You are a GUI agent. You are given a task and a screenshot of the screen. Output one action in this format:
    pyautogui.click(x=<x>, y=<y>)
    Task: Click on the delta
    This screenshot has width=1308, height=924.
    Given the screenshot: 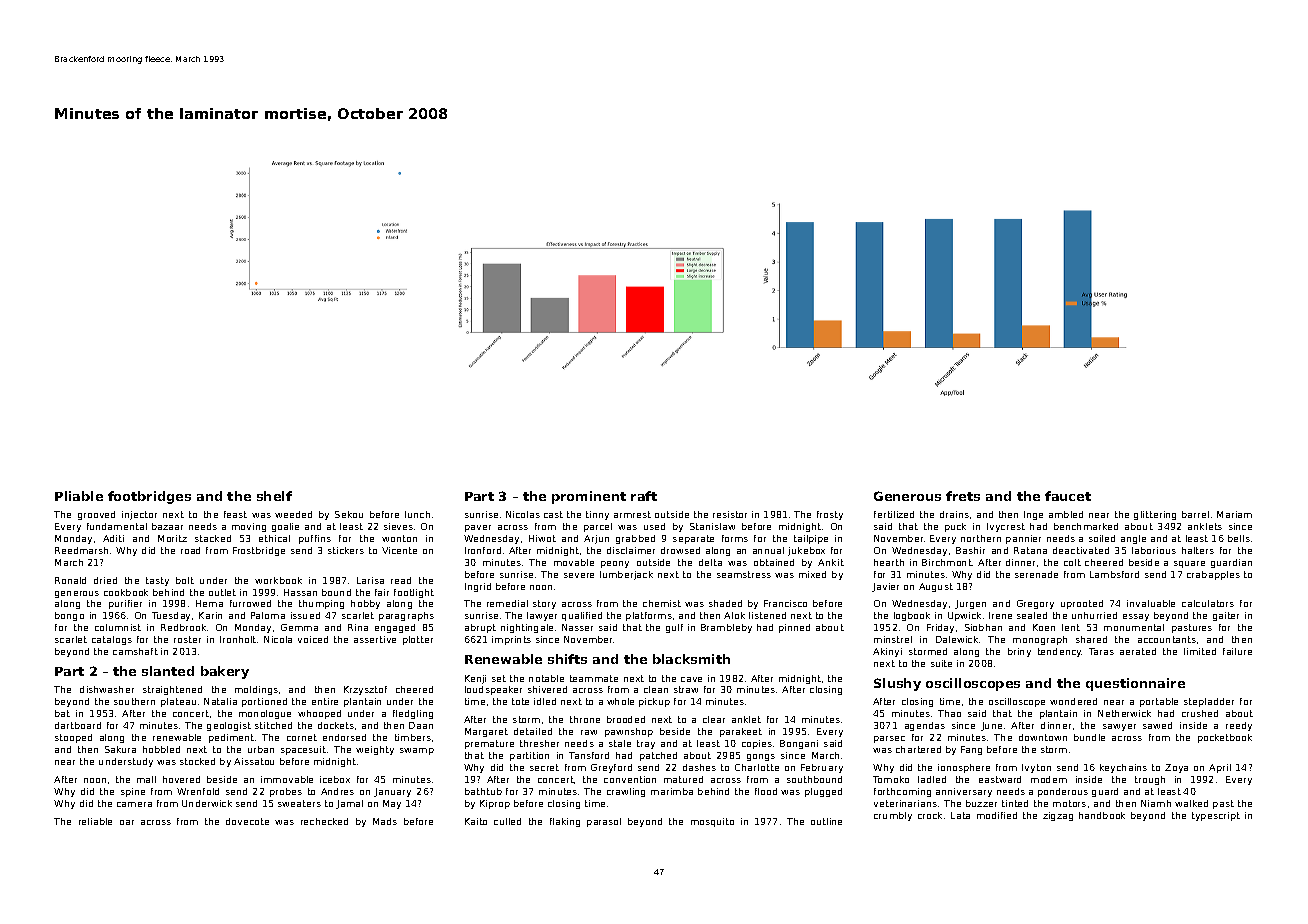 What is the action you would take?
    pyautogui.click(x=710, y=562)
